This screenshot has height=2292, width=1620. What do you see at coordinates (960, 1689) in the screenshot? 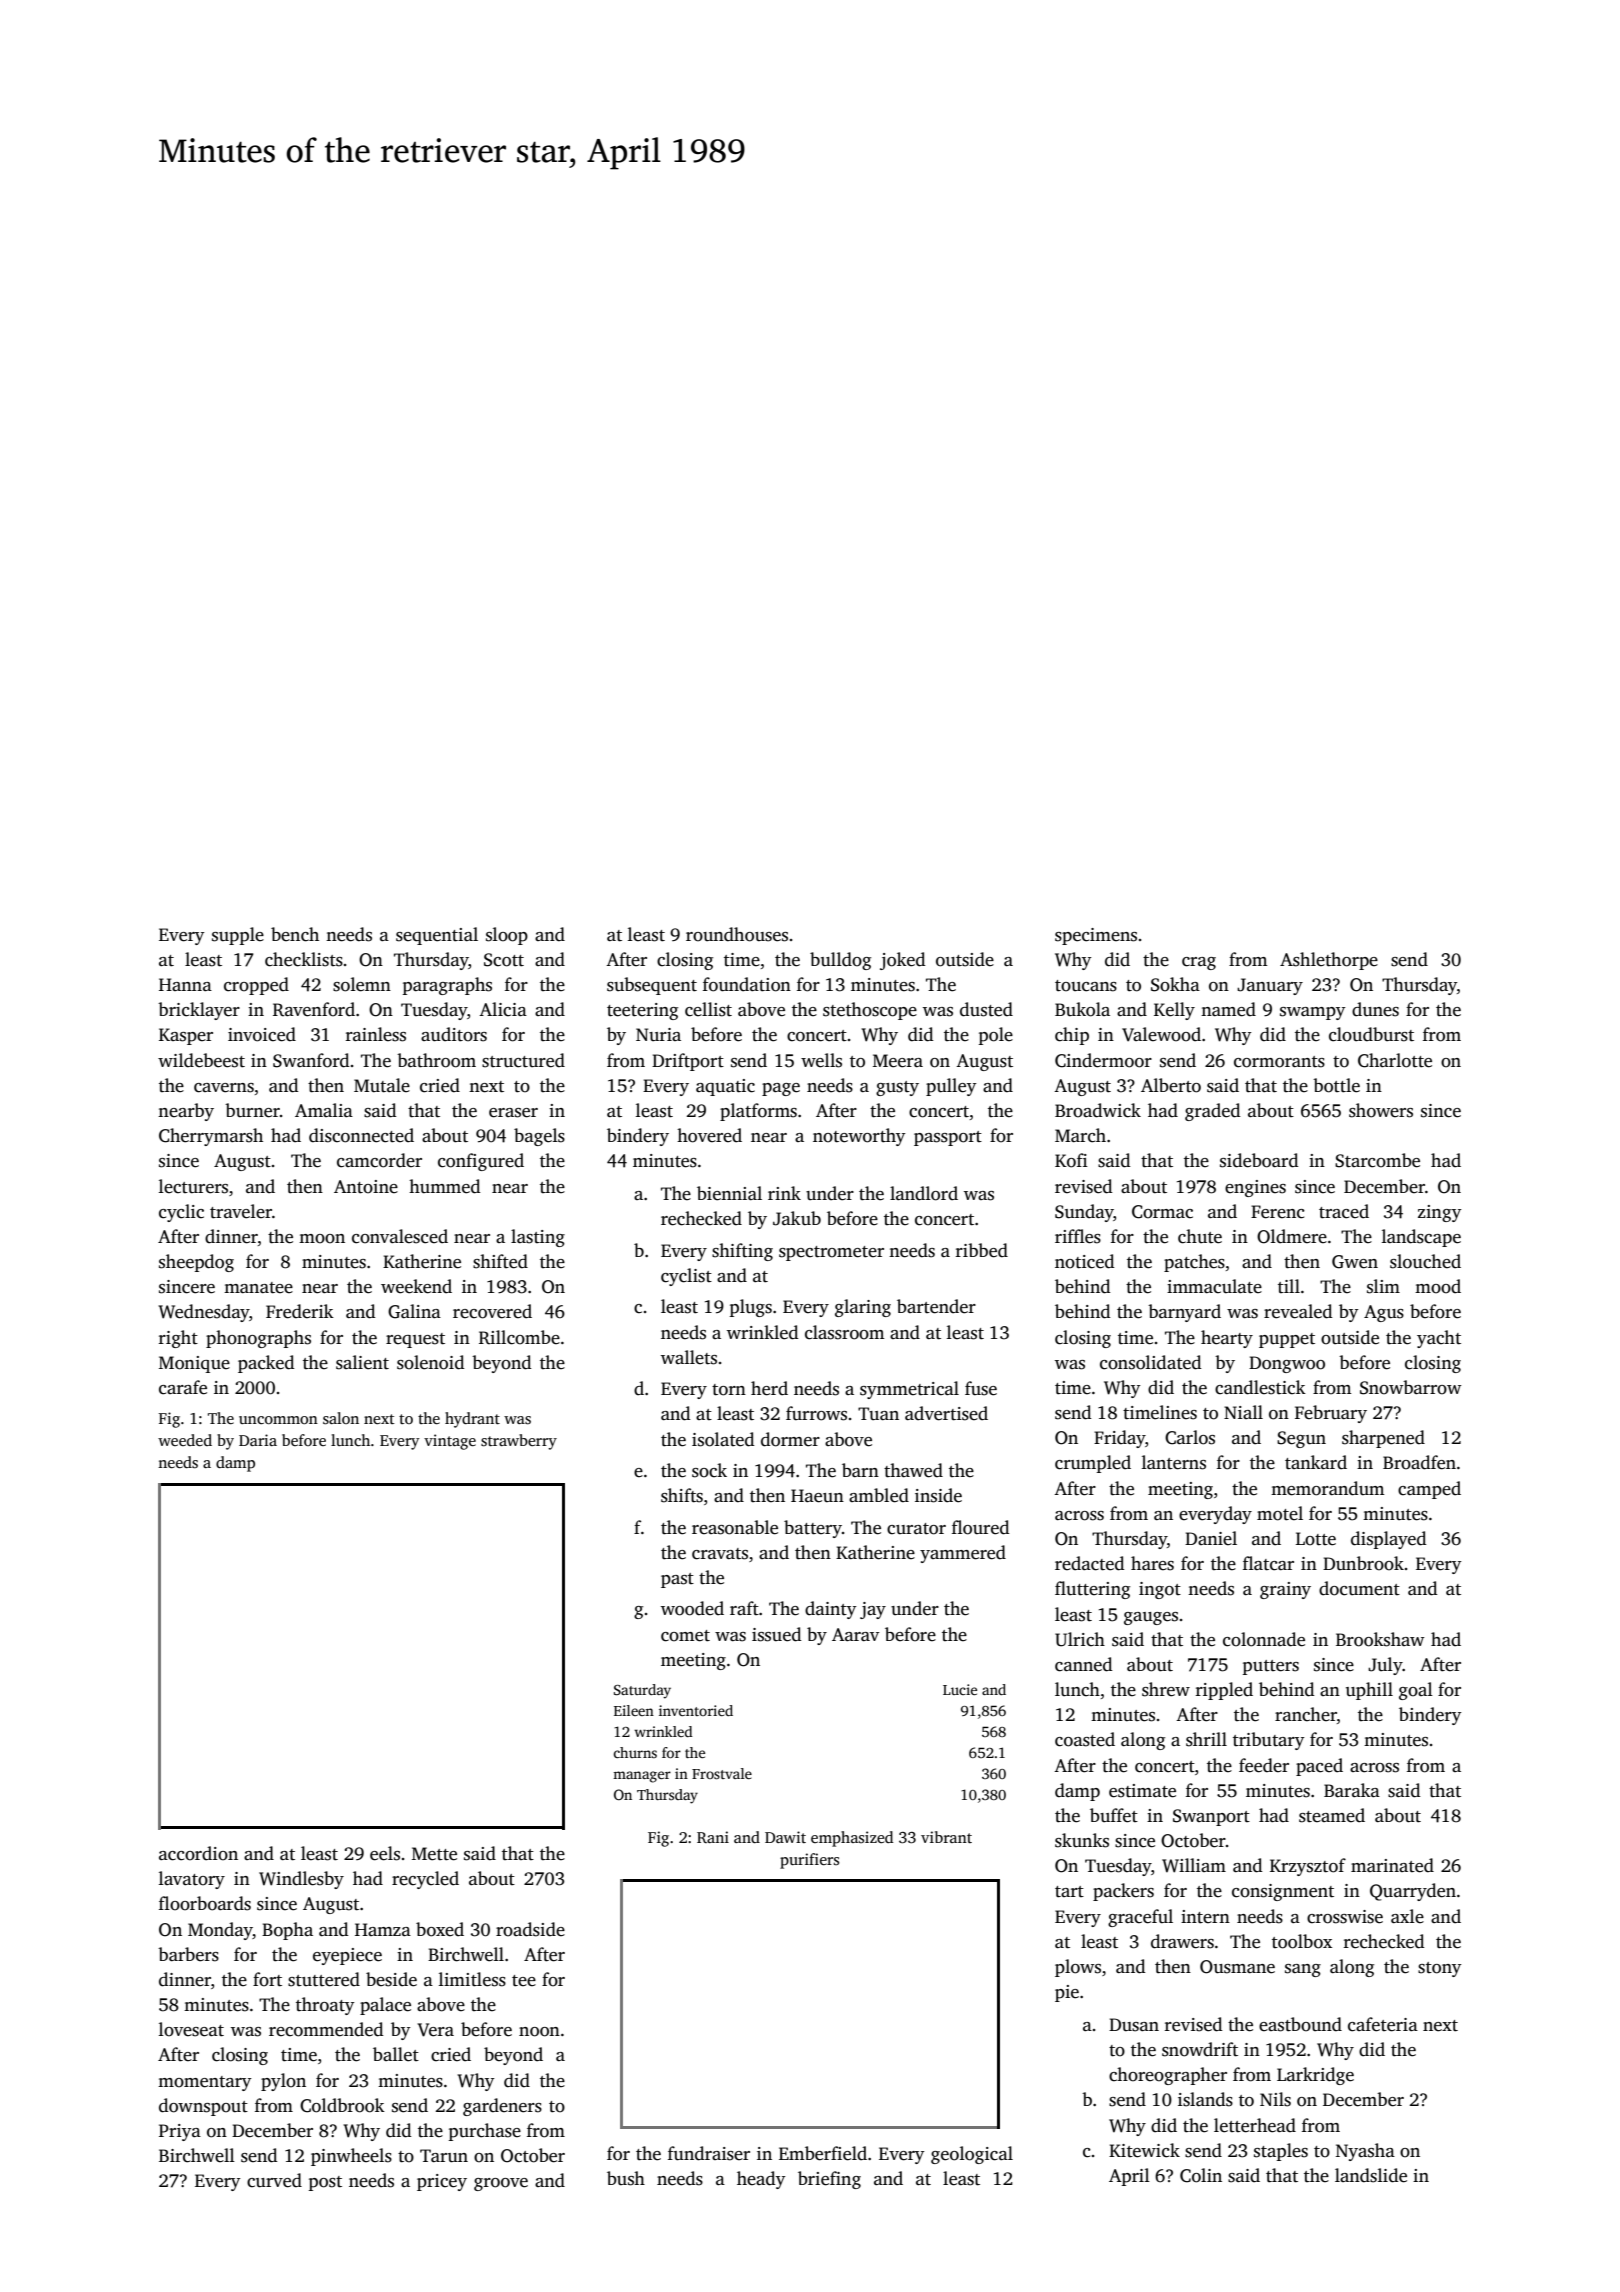
I see `Lucie` at bounding box center [960, 1689].
